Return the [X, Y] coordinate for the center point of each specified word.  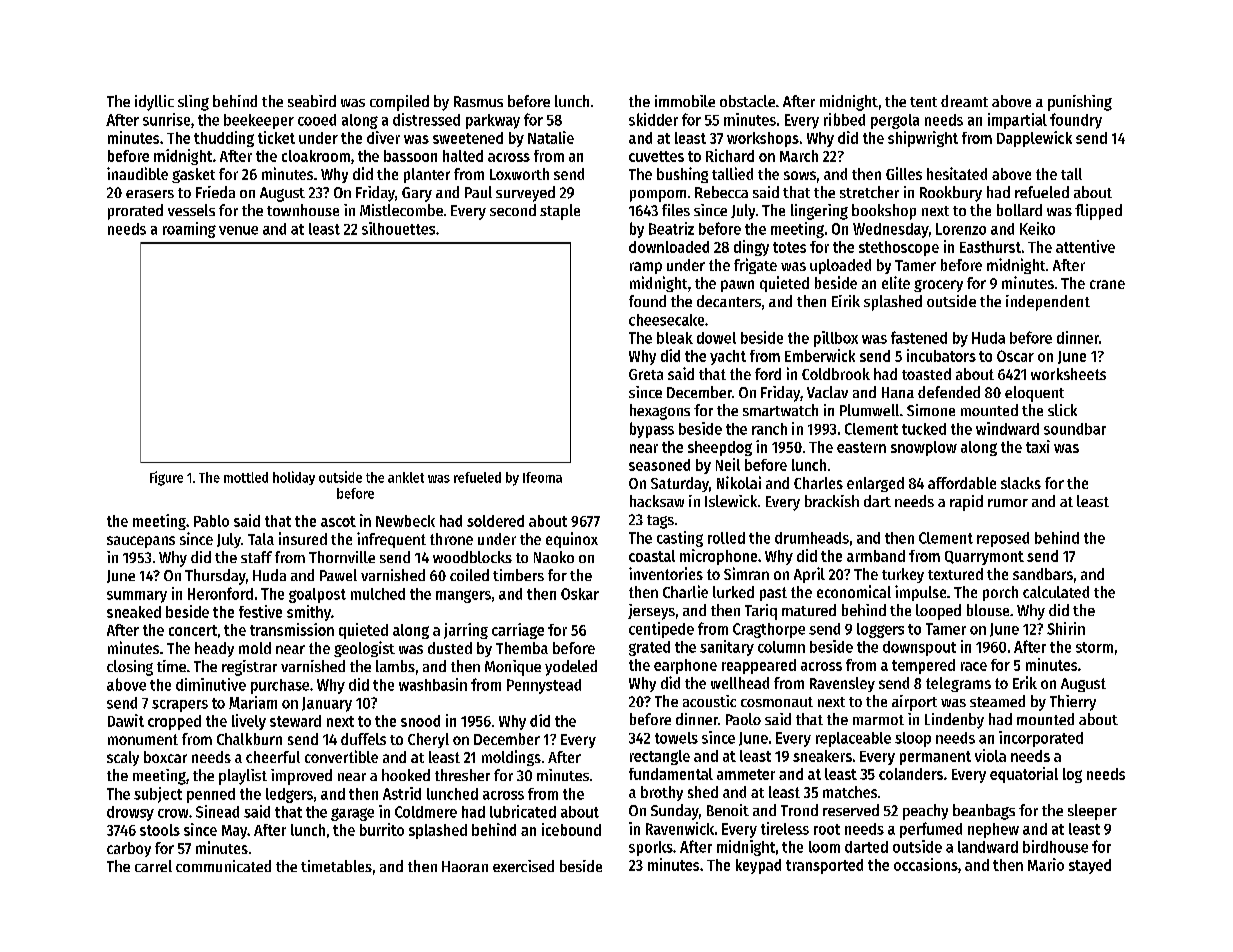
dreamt [964, 101]
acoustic [709, 701]
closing [130, 668]
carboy [129, 849]
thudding [224, 139]
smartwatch [780, 410]
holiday [294, 478]
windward [1007, 428]
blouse [988, 610]
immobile [685, 101]
